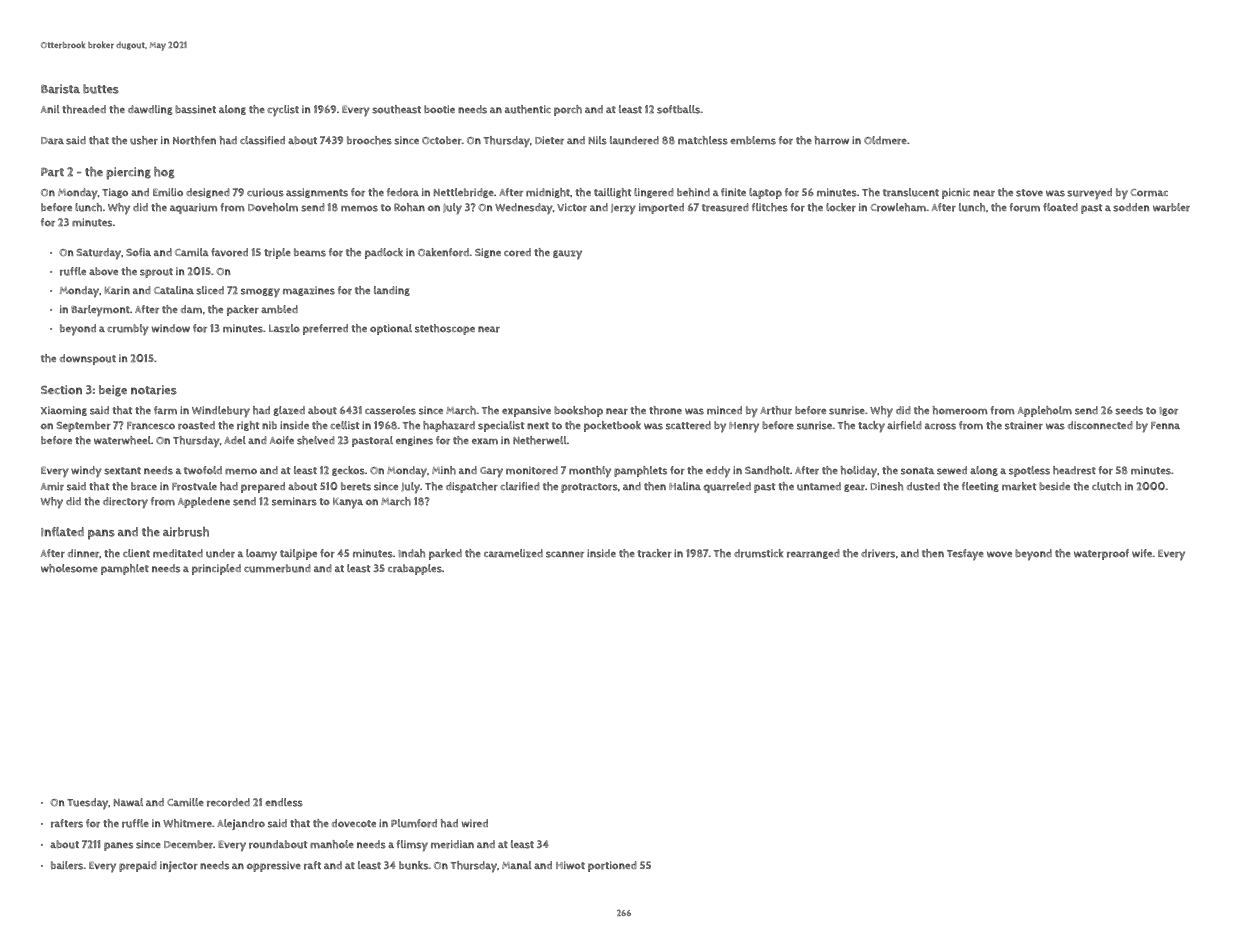 This page has width=1233, height=952. I want to click on Inflated, so click(62, 532).
